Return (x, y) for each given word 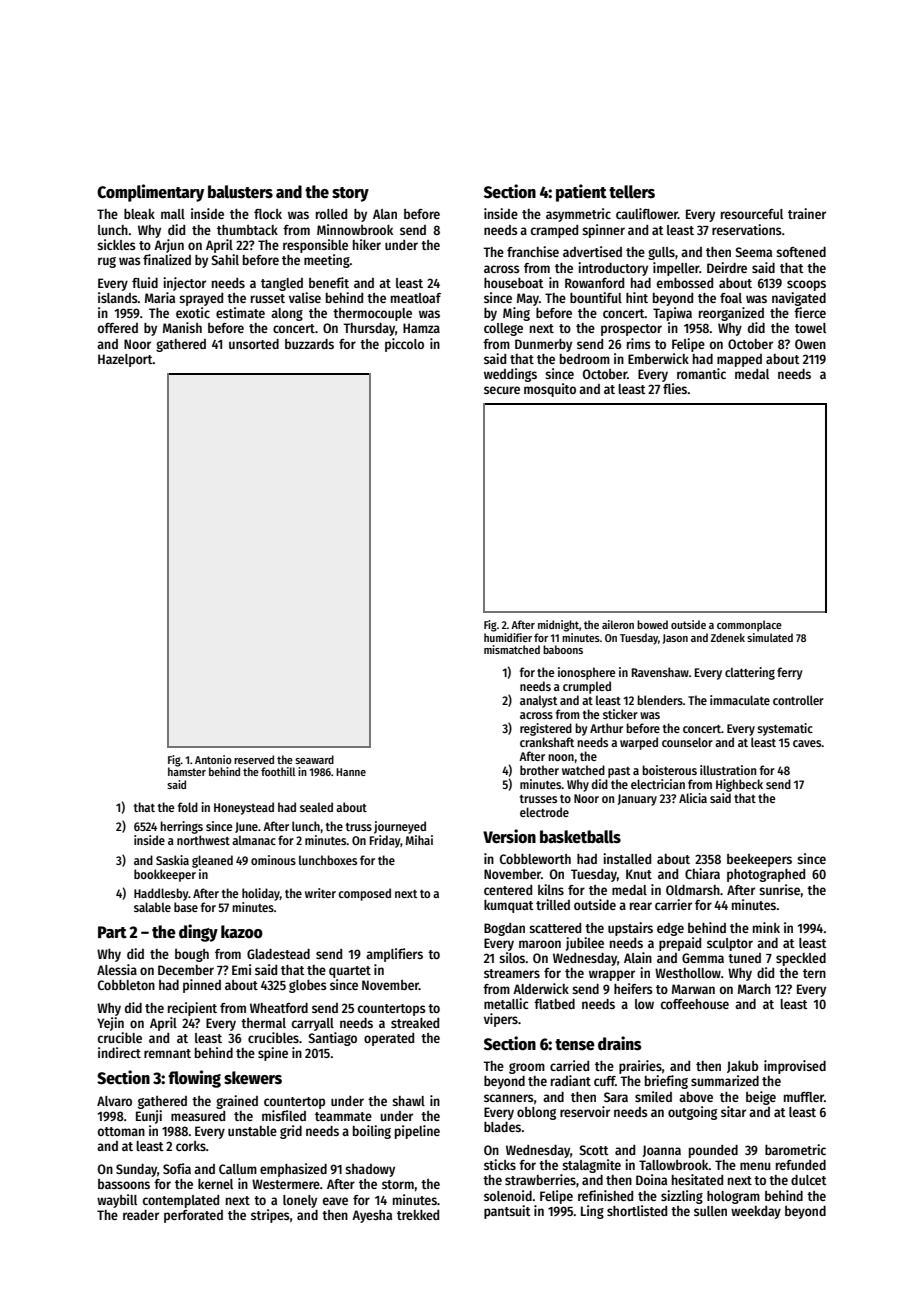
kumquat (509, 906)
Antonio (213, 759)
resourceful (752, 214)
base (186, 907)
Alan (385, 214)
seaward (314, 759)
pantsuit (507, 1212)
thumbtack (247, 230)
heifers (633, 988)
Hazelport (125, 360)
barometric (795, 1149)
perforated (193, 1216)
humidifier (508, 637)
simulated (770, 637)
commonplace (749, 626)
